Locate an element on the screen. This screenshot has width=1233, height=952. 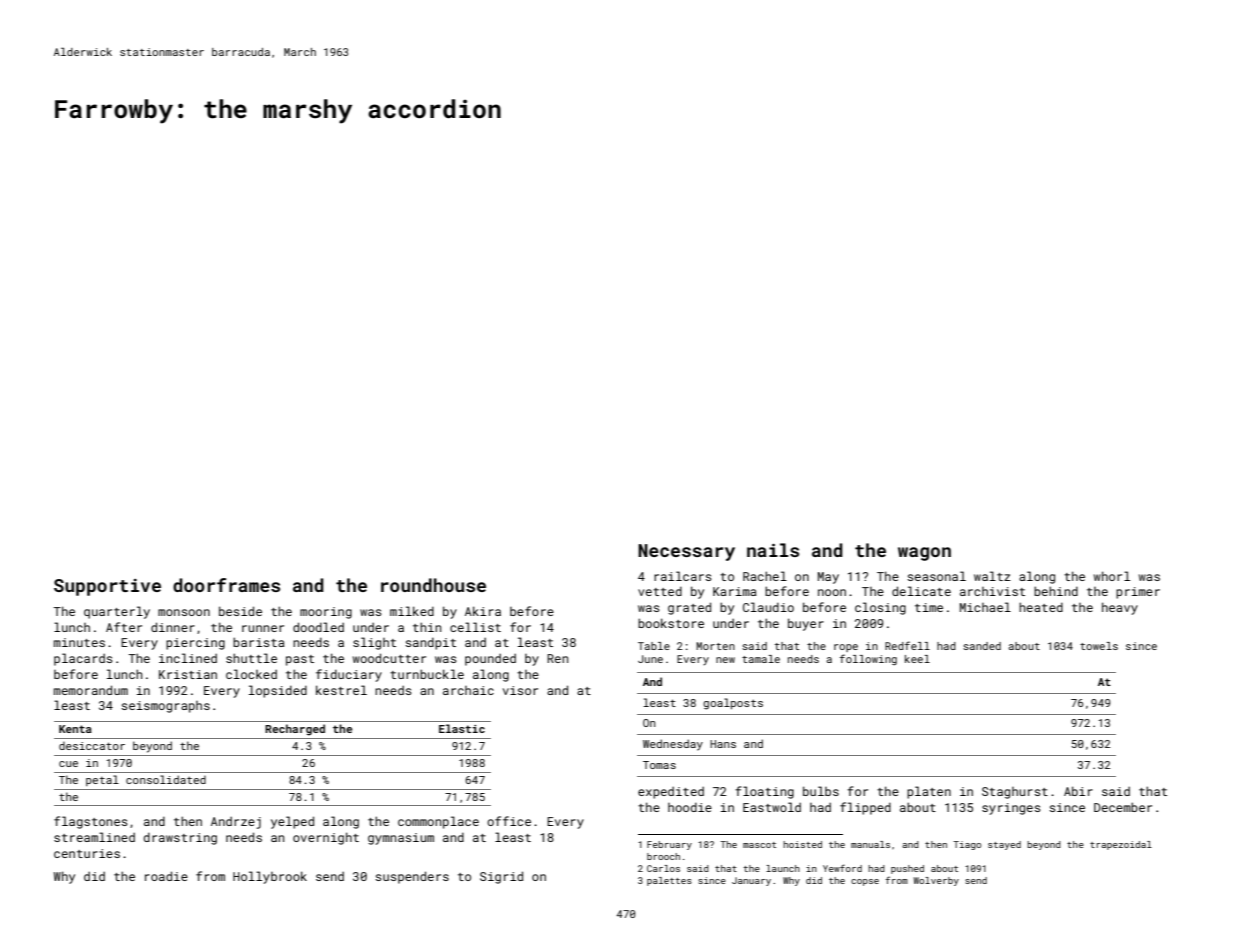
manuals is located at coordinates (870, 844).
